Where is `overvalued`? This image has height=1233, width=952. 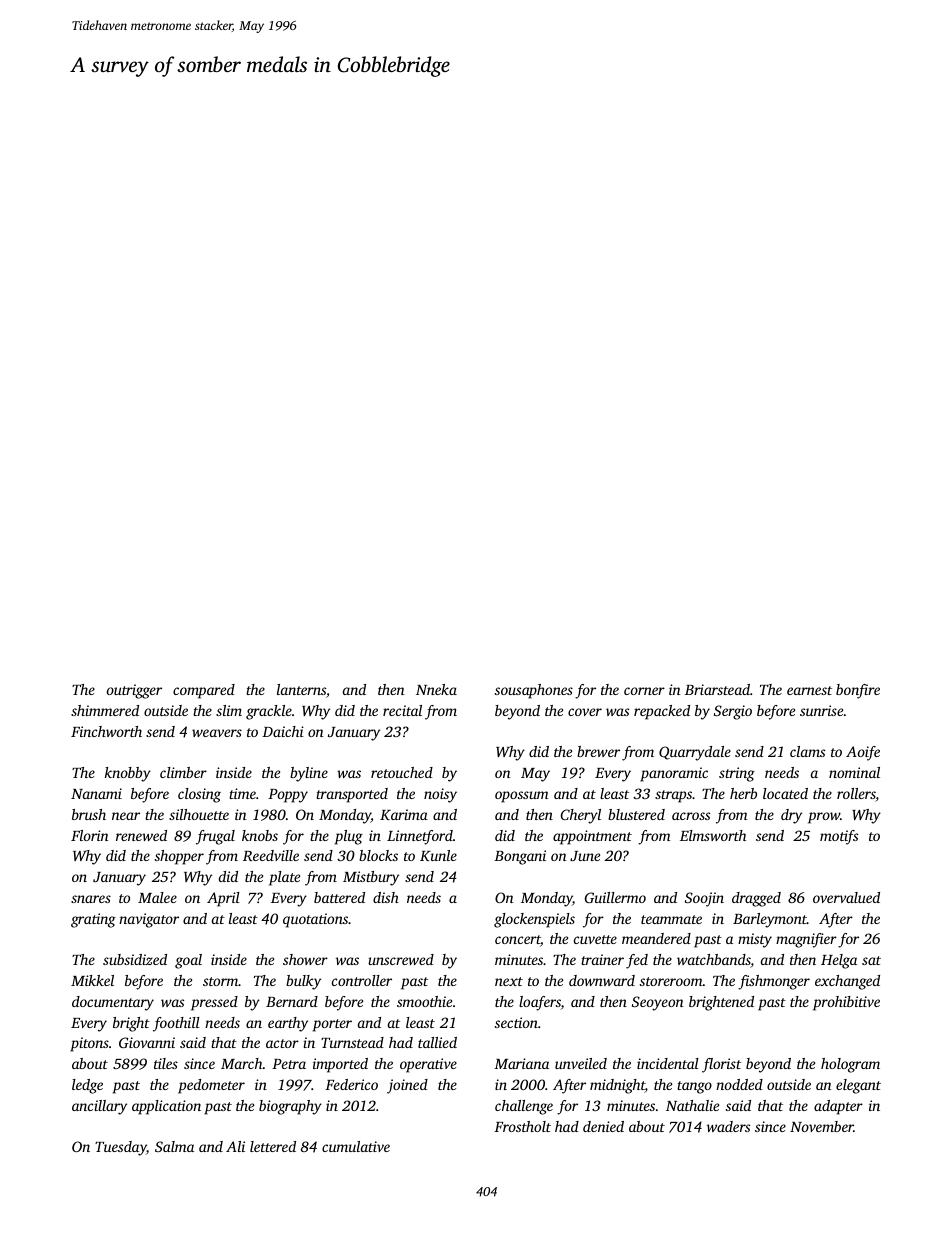
overvalued is located at coordinates (846, 897).
